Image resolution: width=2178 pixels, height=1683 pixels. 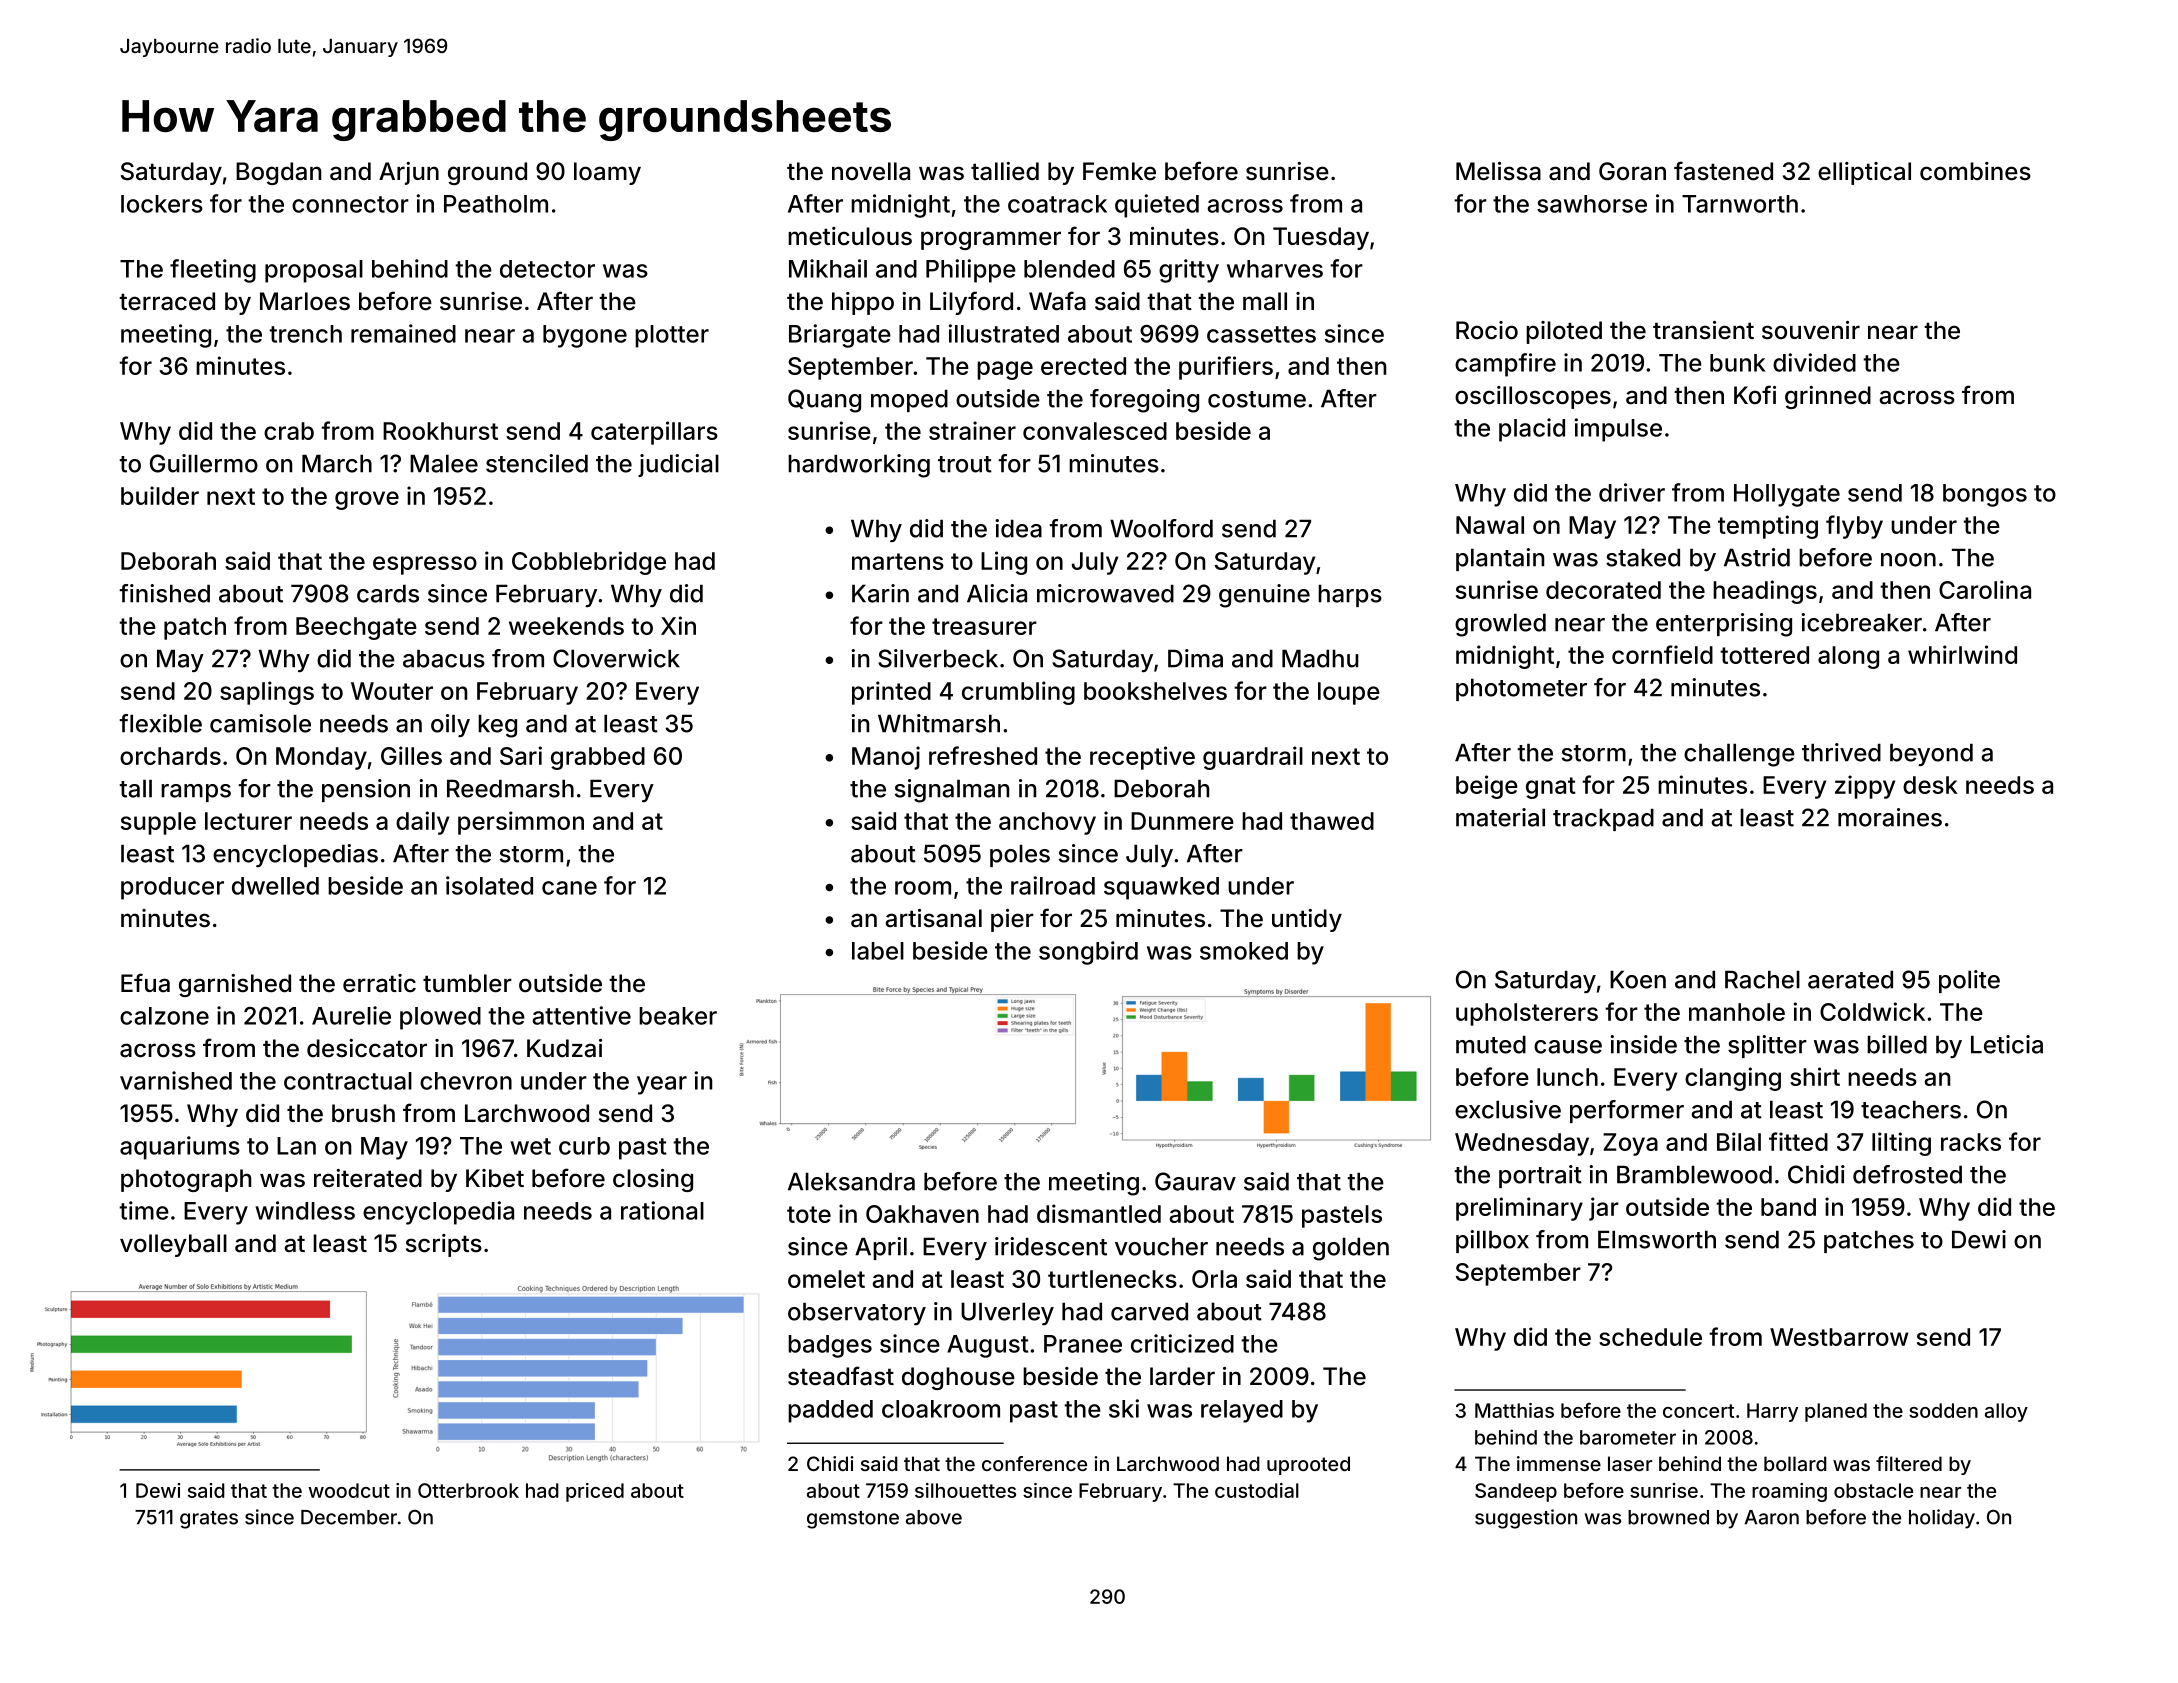 I want to click on thrived, so click(x=1841, y=752).
